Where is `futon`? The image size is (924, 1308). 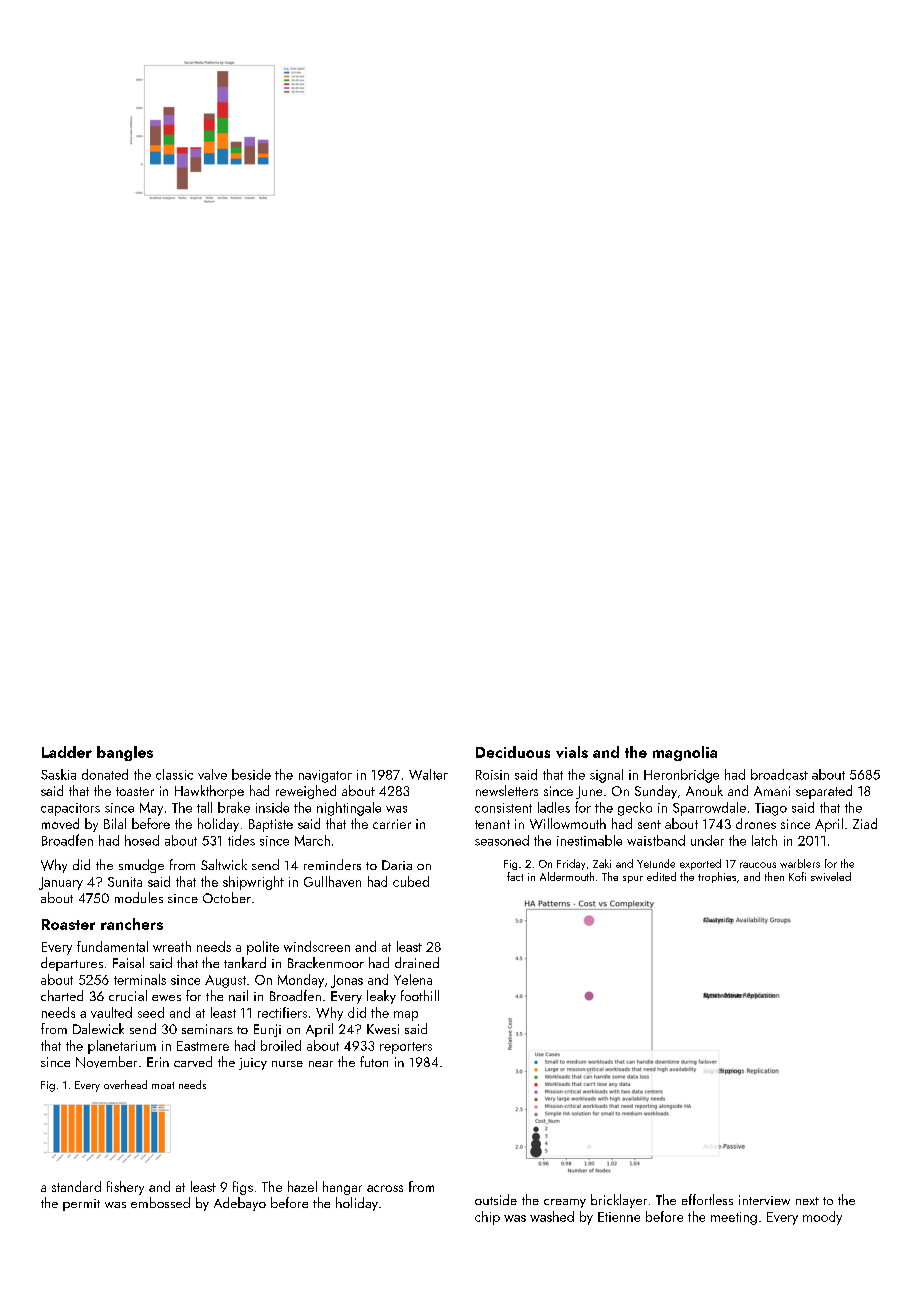
futon is located at coordinates (374, 1061).
